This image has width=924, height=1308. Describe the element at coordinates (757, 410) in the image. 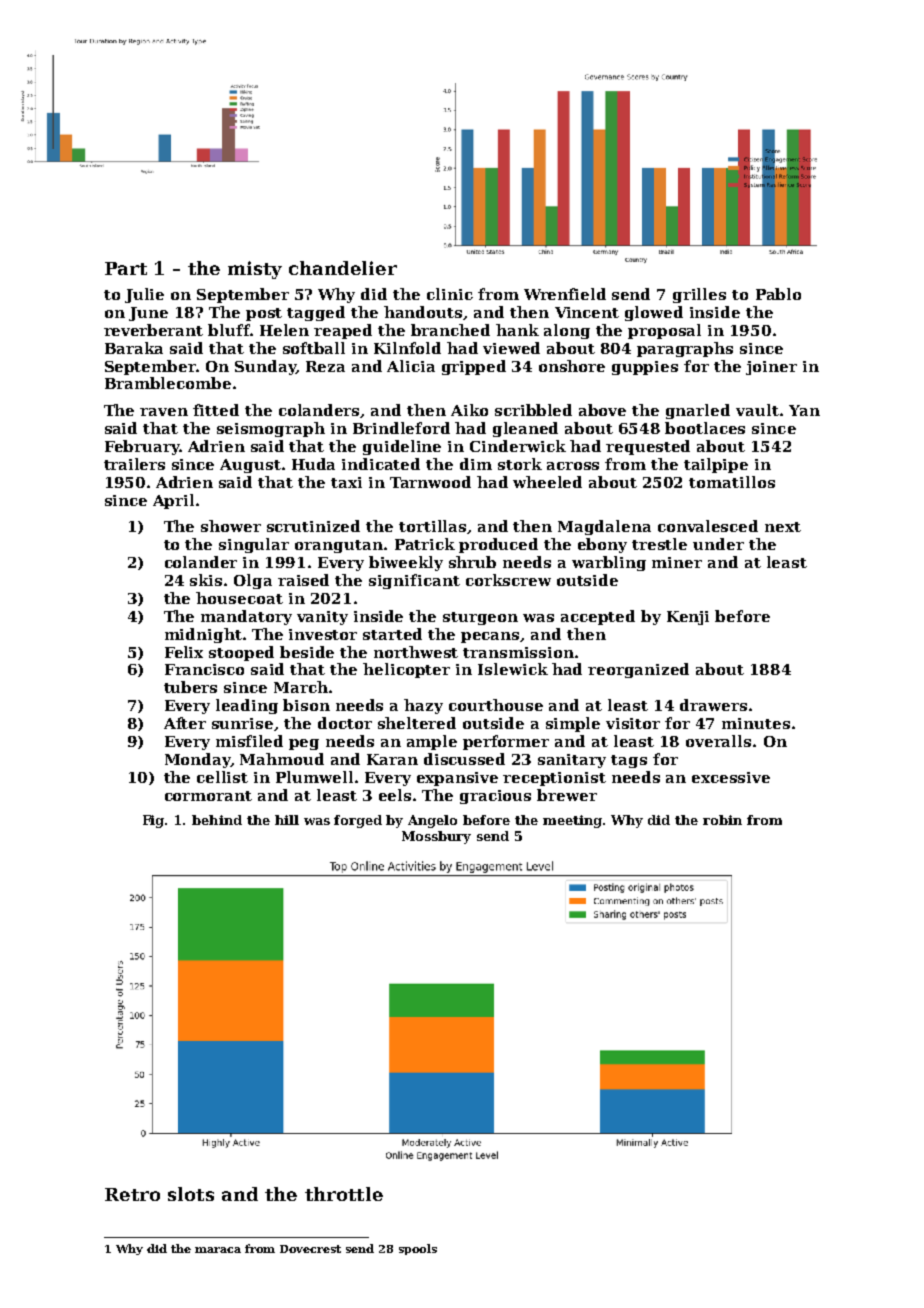

I see `vault` at that location.
